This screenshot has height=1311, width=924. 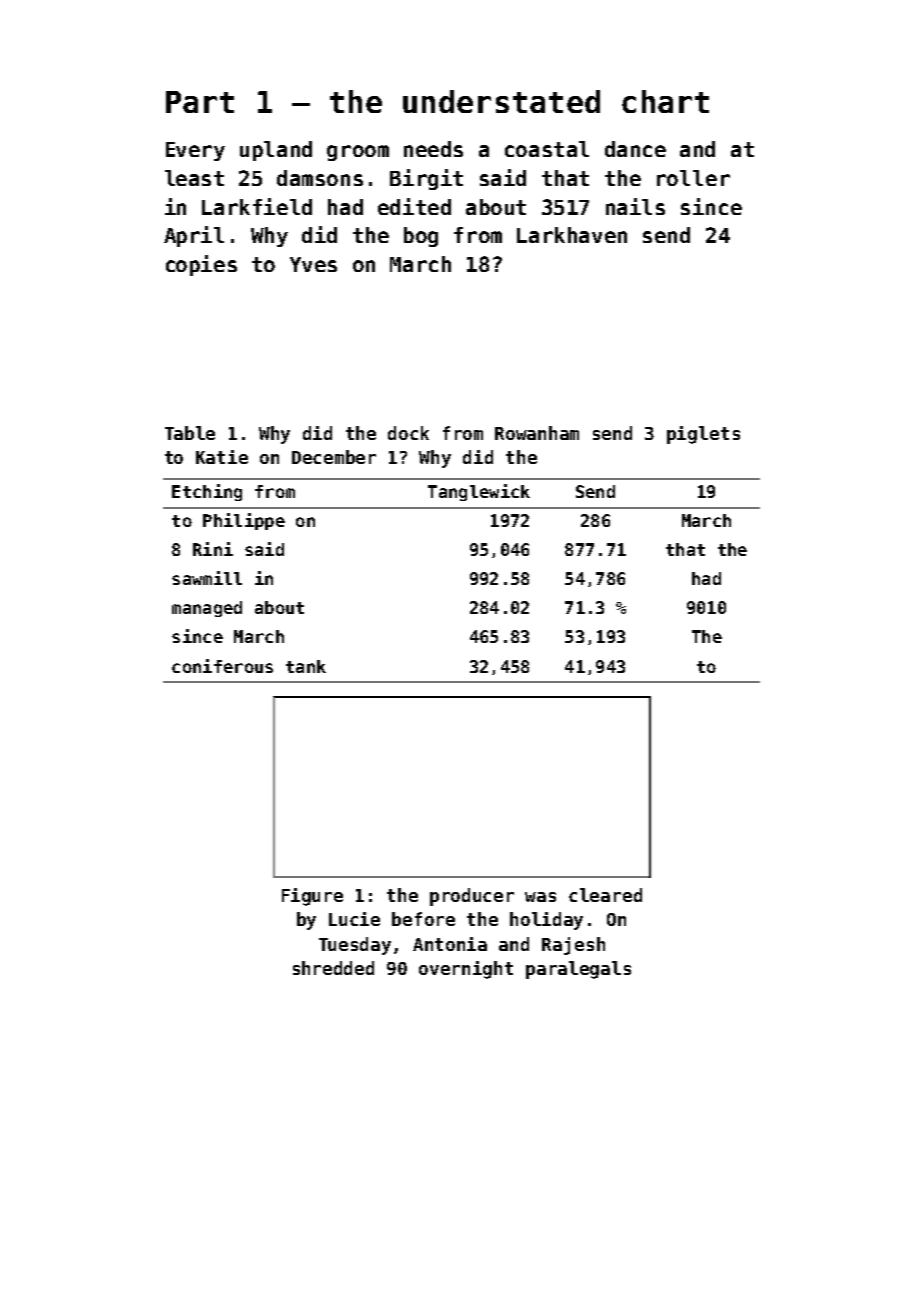 I want to click on roller, so click(x=693, y=178).
